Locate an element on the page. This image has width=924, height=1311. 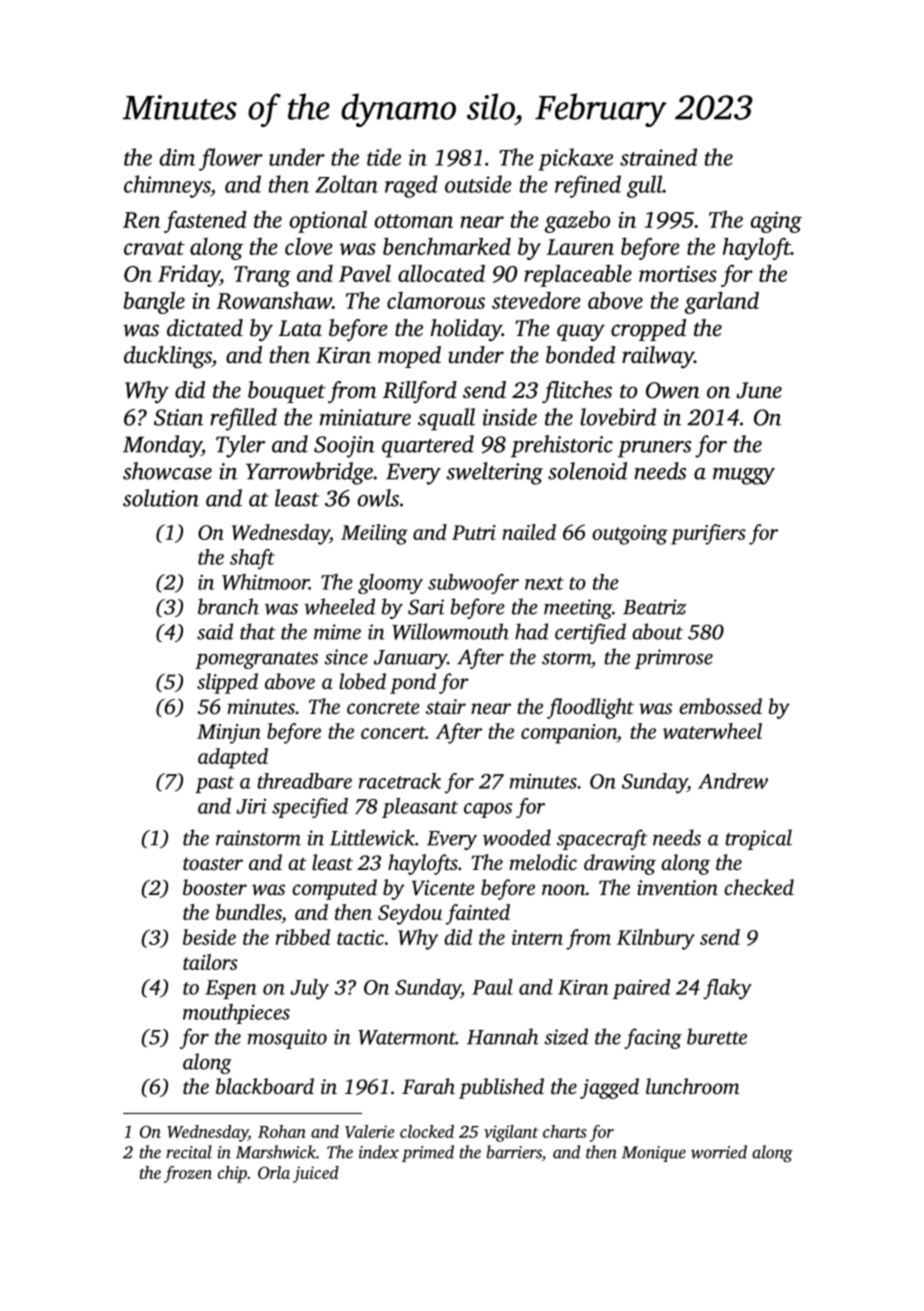
tide is located at coordinates (384, 157).
